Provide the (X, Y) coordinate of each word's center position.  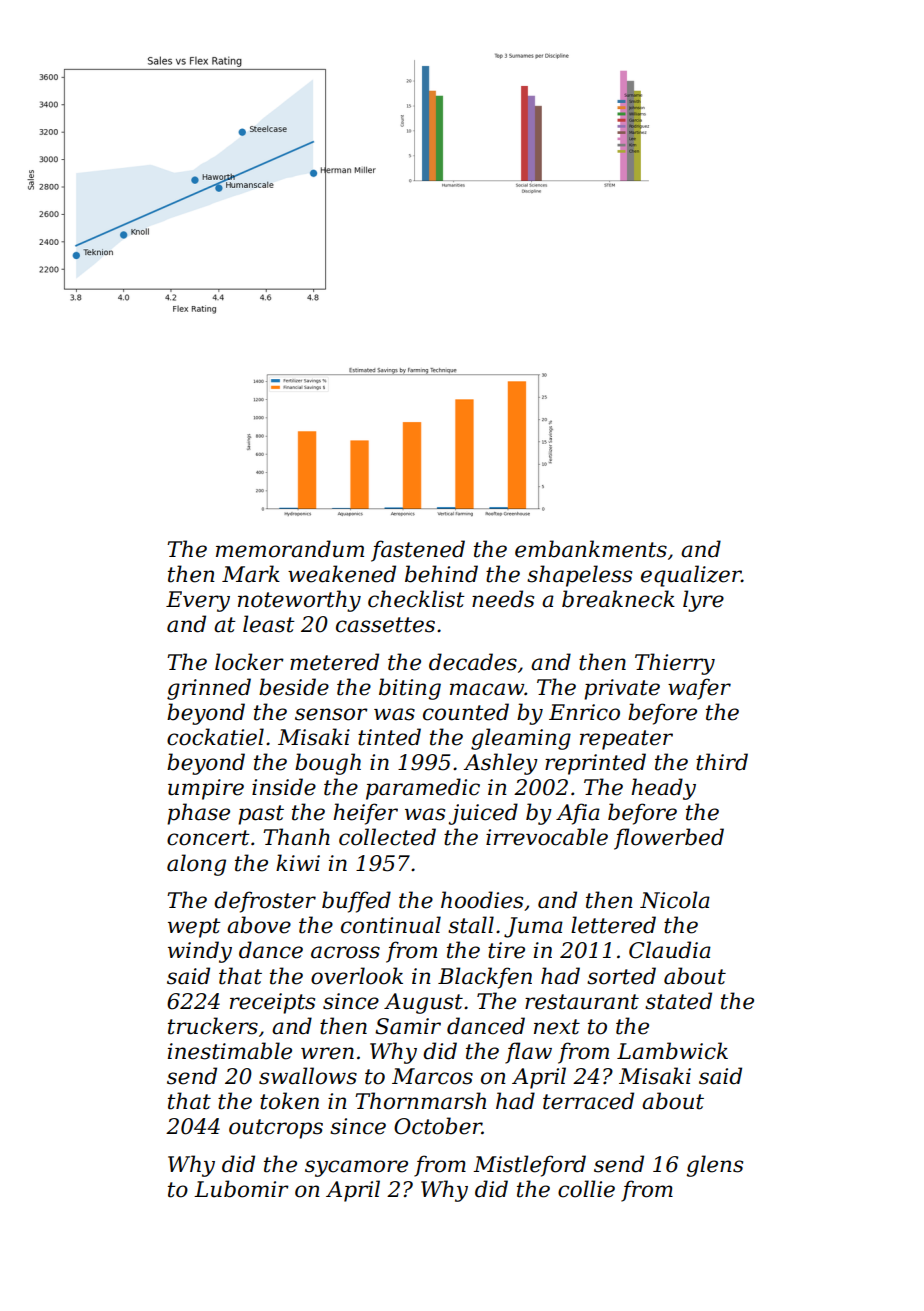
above (259, 925)
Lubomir (241, 1189)
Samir (408, 1026)
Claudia (670, 950)
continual (391, 925)
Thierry (675, 664)
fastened (418, 551)
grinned (209, 689)
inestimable (230, 1051)
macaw (487, 689)
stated (678, 1001)
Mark (251, 574)
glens (715, 1166)
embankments (591, 549)
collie (586, 1189)
